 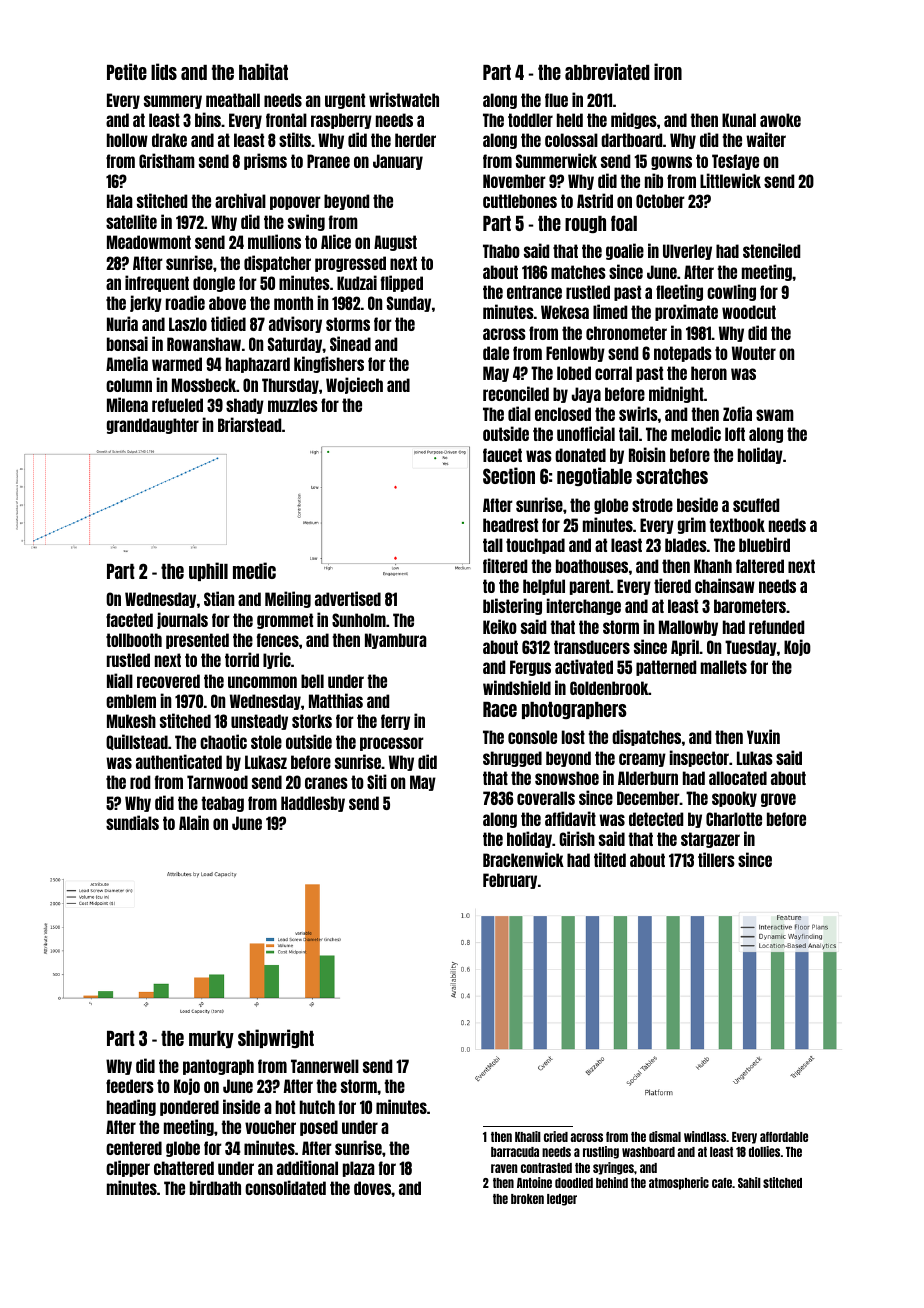 I want to click on cried, so click(x=556, y=1136).
